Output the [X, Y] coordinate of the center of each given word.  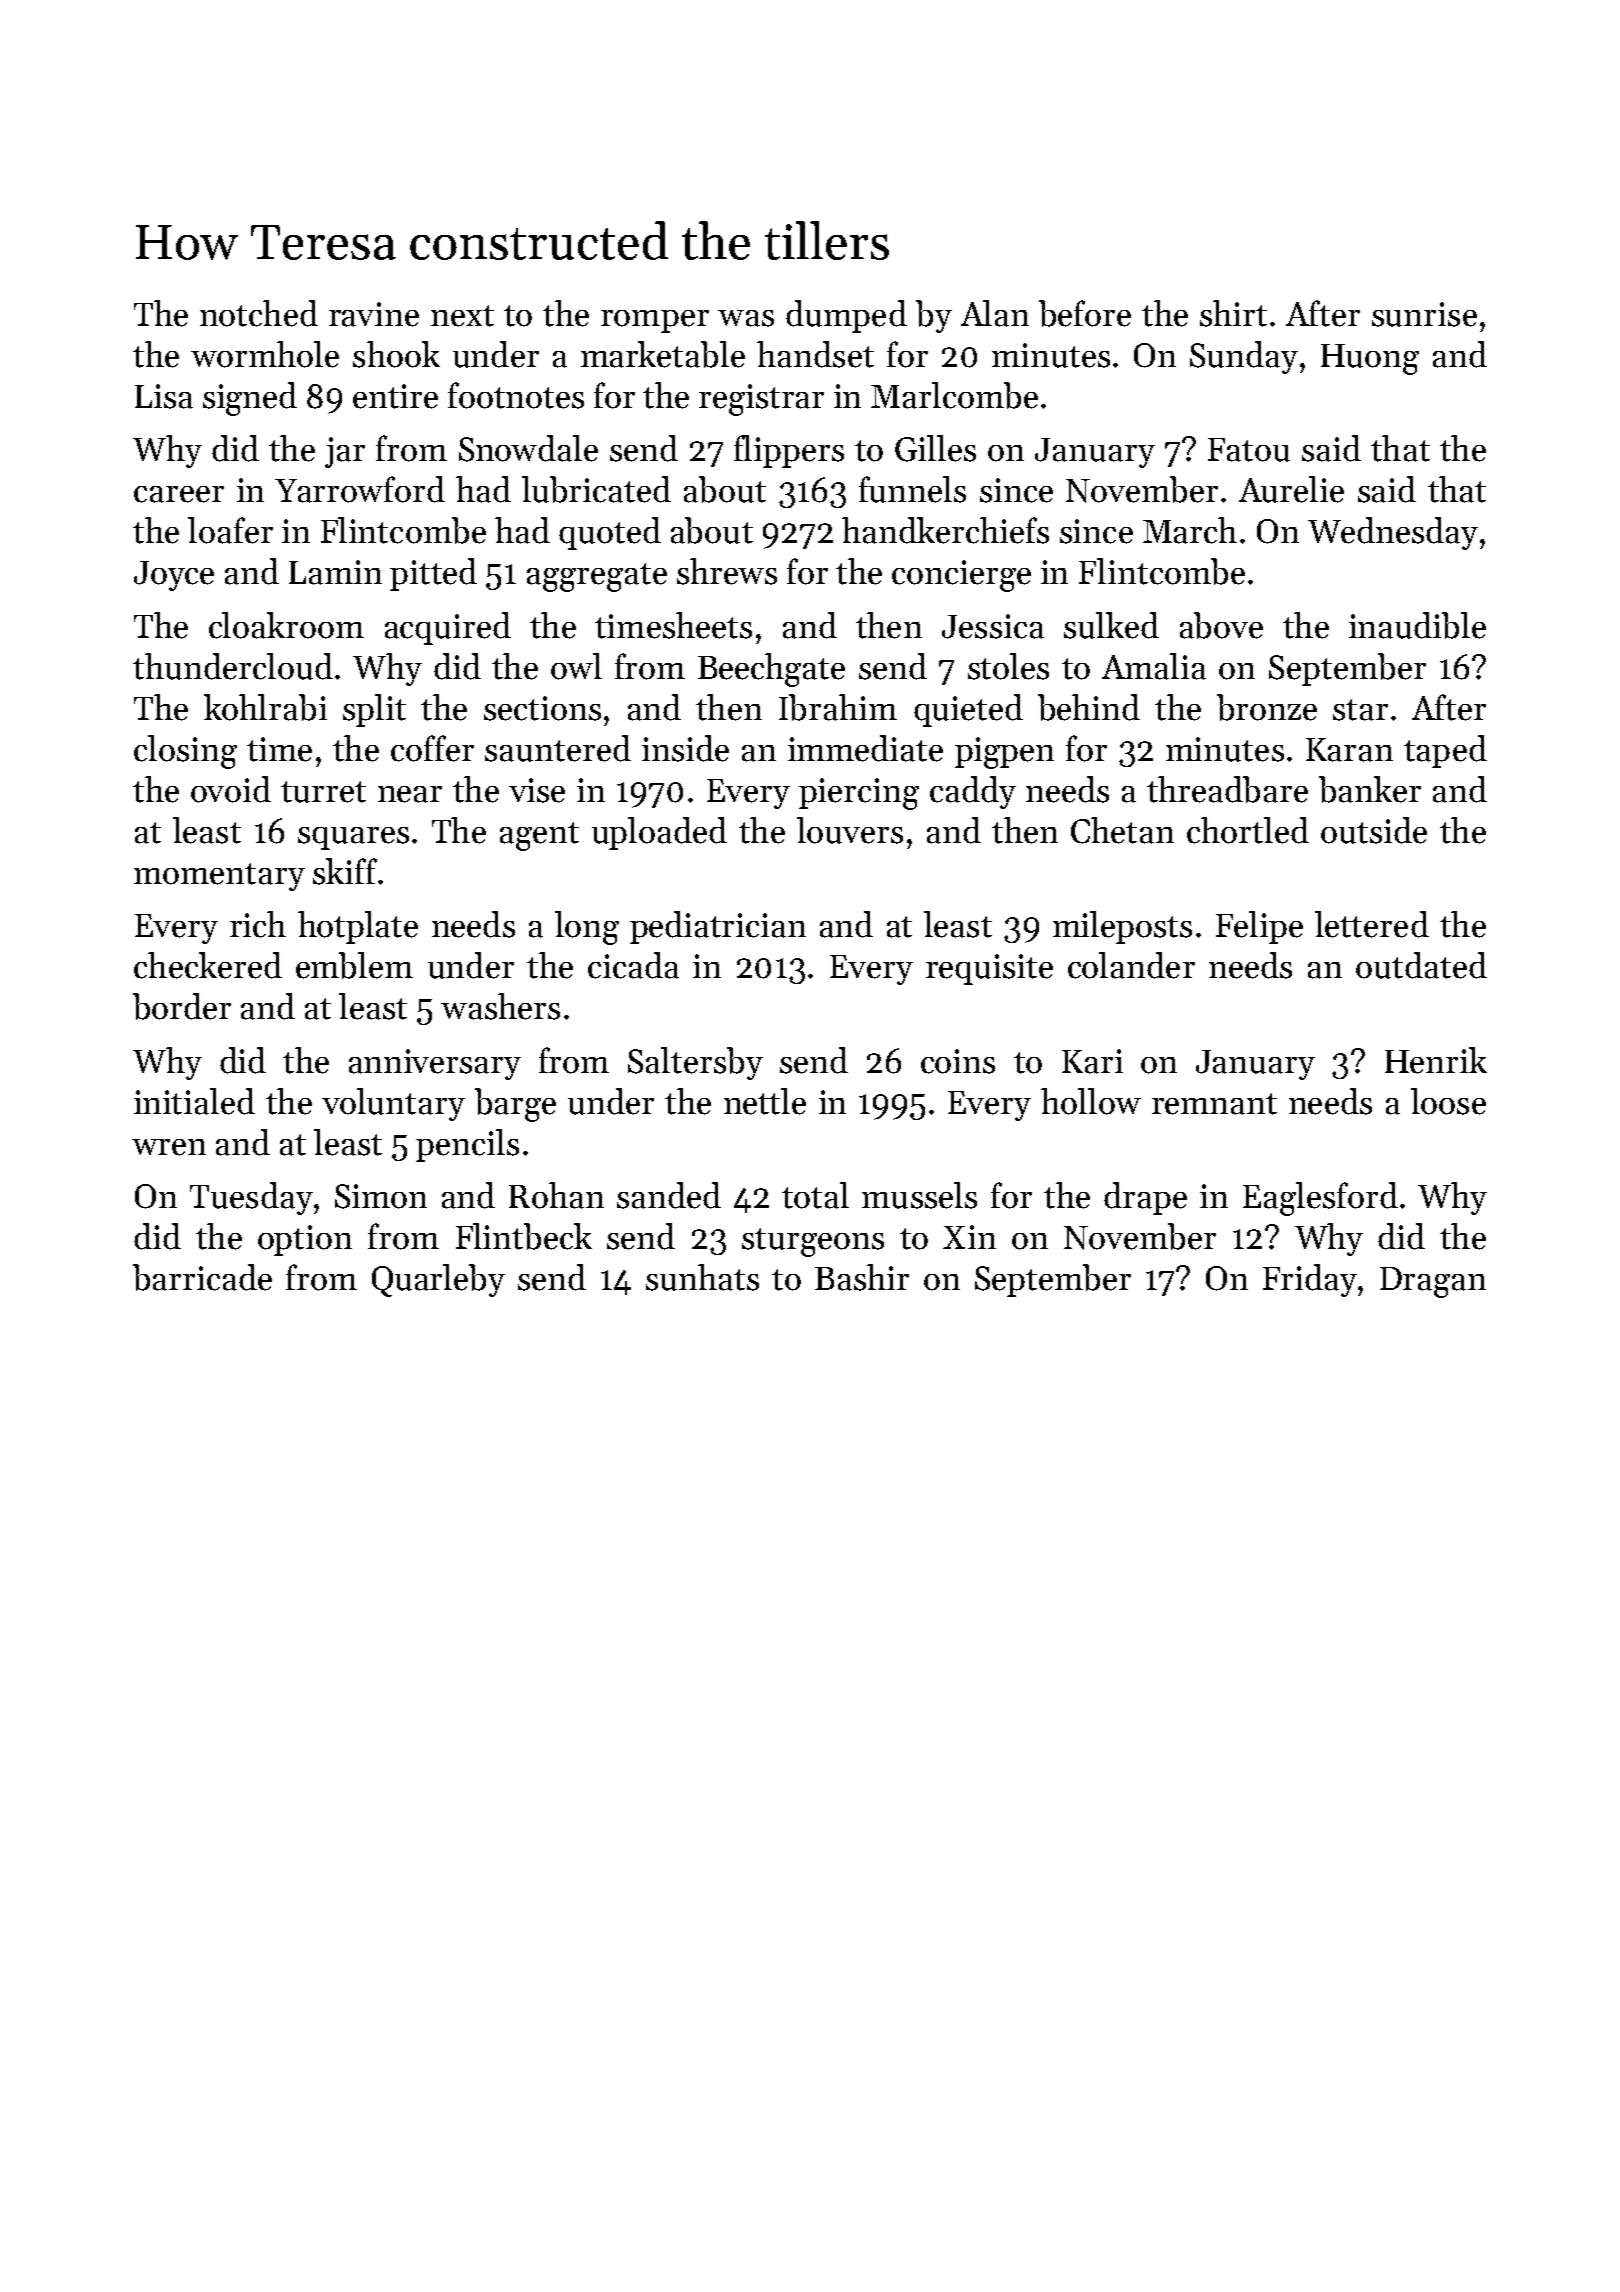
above [1221, 625]
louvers [850, 830]
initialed [194, 1101]
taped [1445, 751]
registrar [761, 400]
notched [259, 313]
